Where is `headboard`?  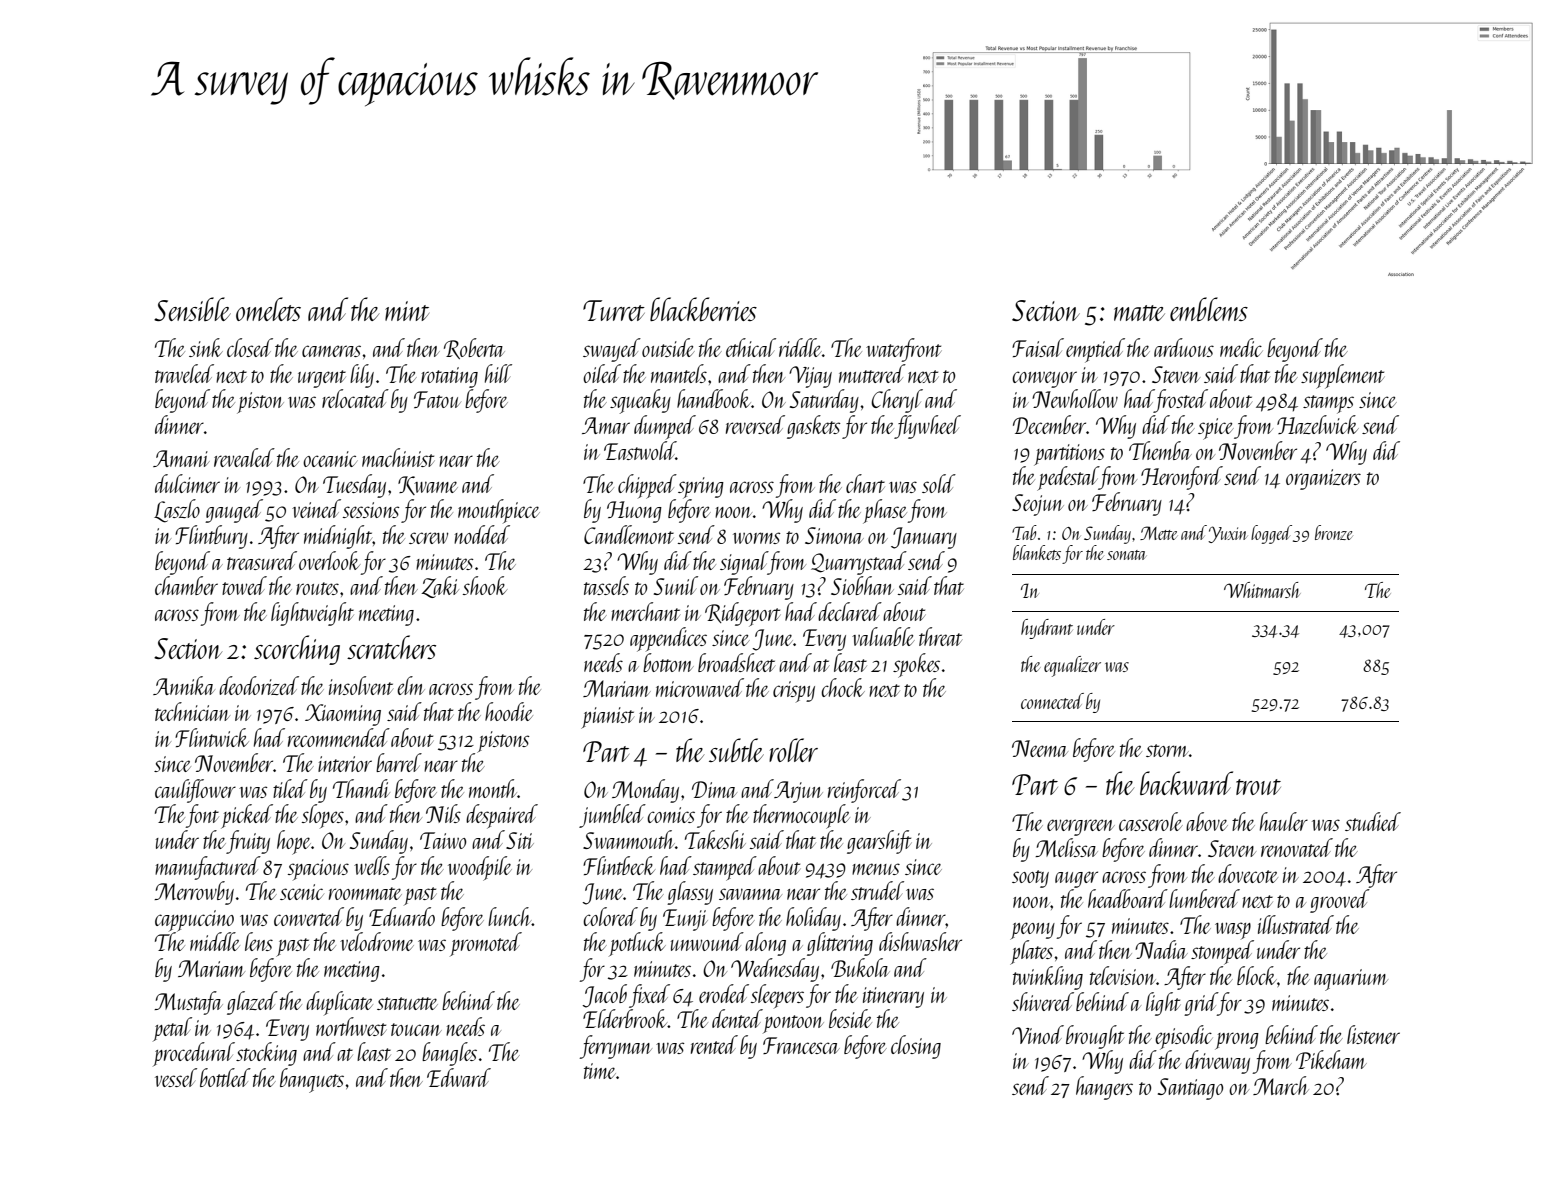
headboard is located at coordinates (1128, 898).
